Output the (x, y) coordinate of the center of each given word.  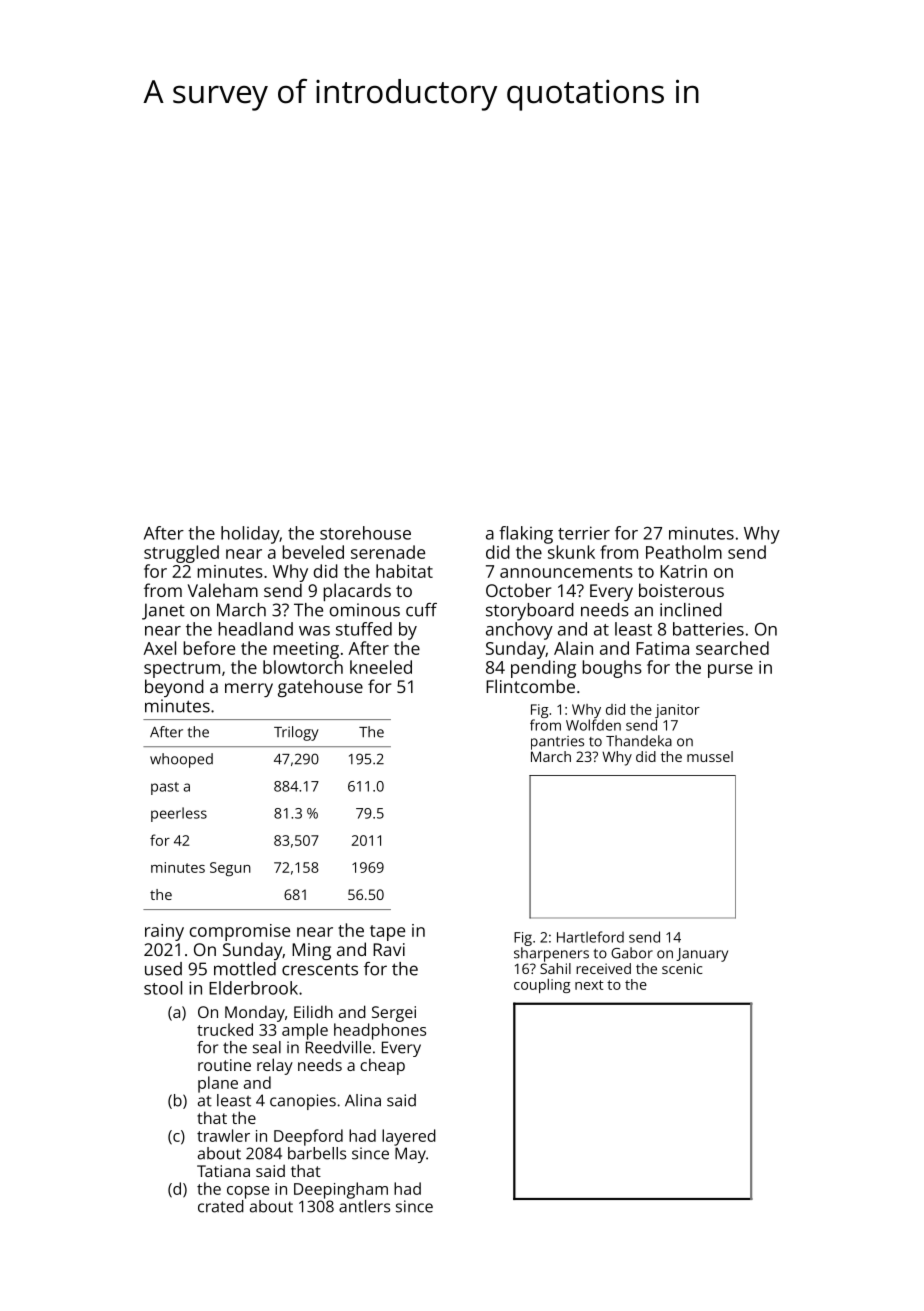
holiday (250, 535)
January (702, 955)
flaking (526, 535)
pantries (557, 743)
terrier (584, 533)
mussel (710, 756)
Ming (311, 951)
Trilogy (296, 733)
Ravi (389, 949)
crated (221, 1206)
